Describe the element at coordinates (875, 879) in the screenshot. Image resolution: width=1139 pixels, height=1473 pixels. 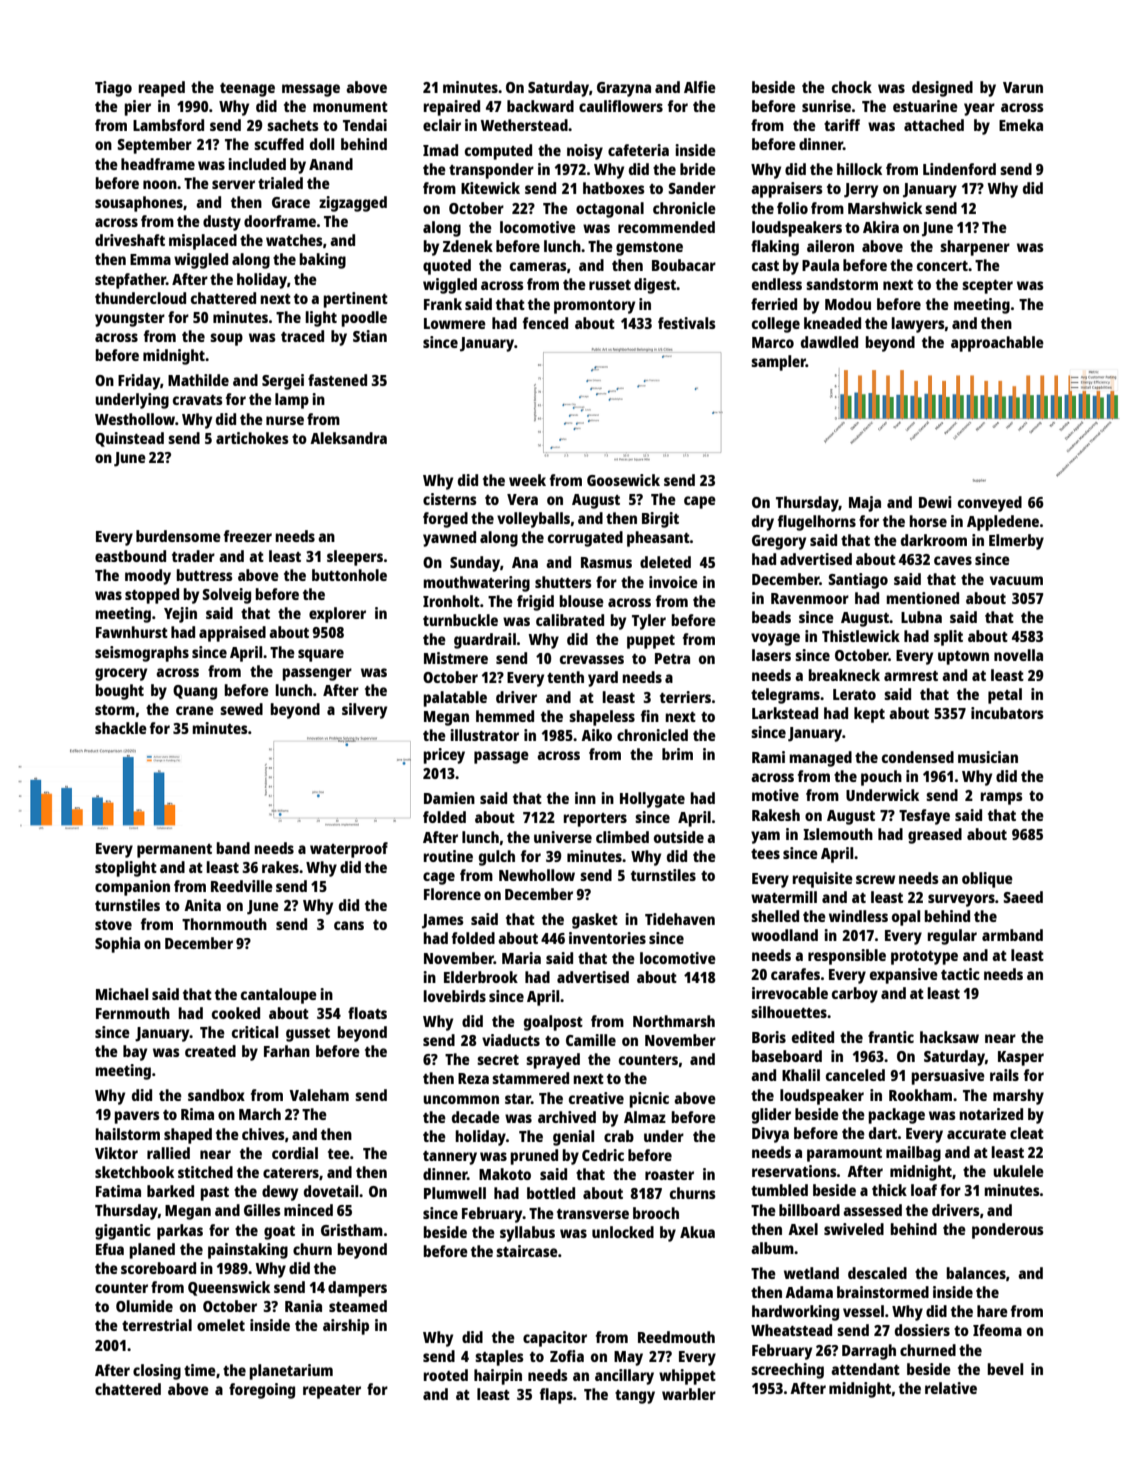
I see `screw` at that location.
